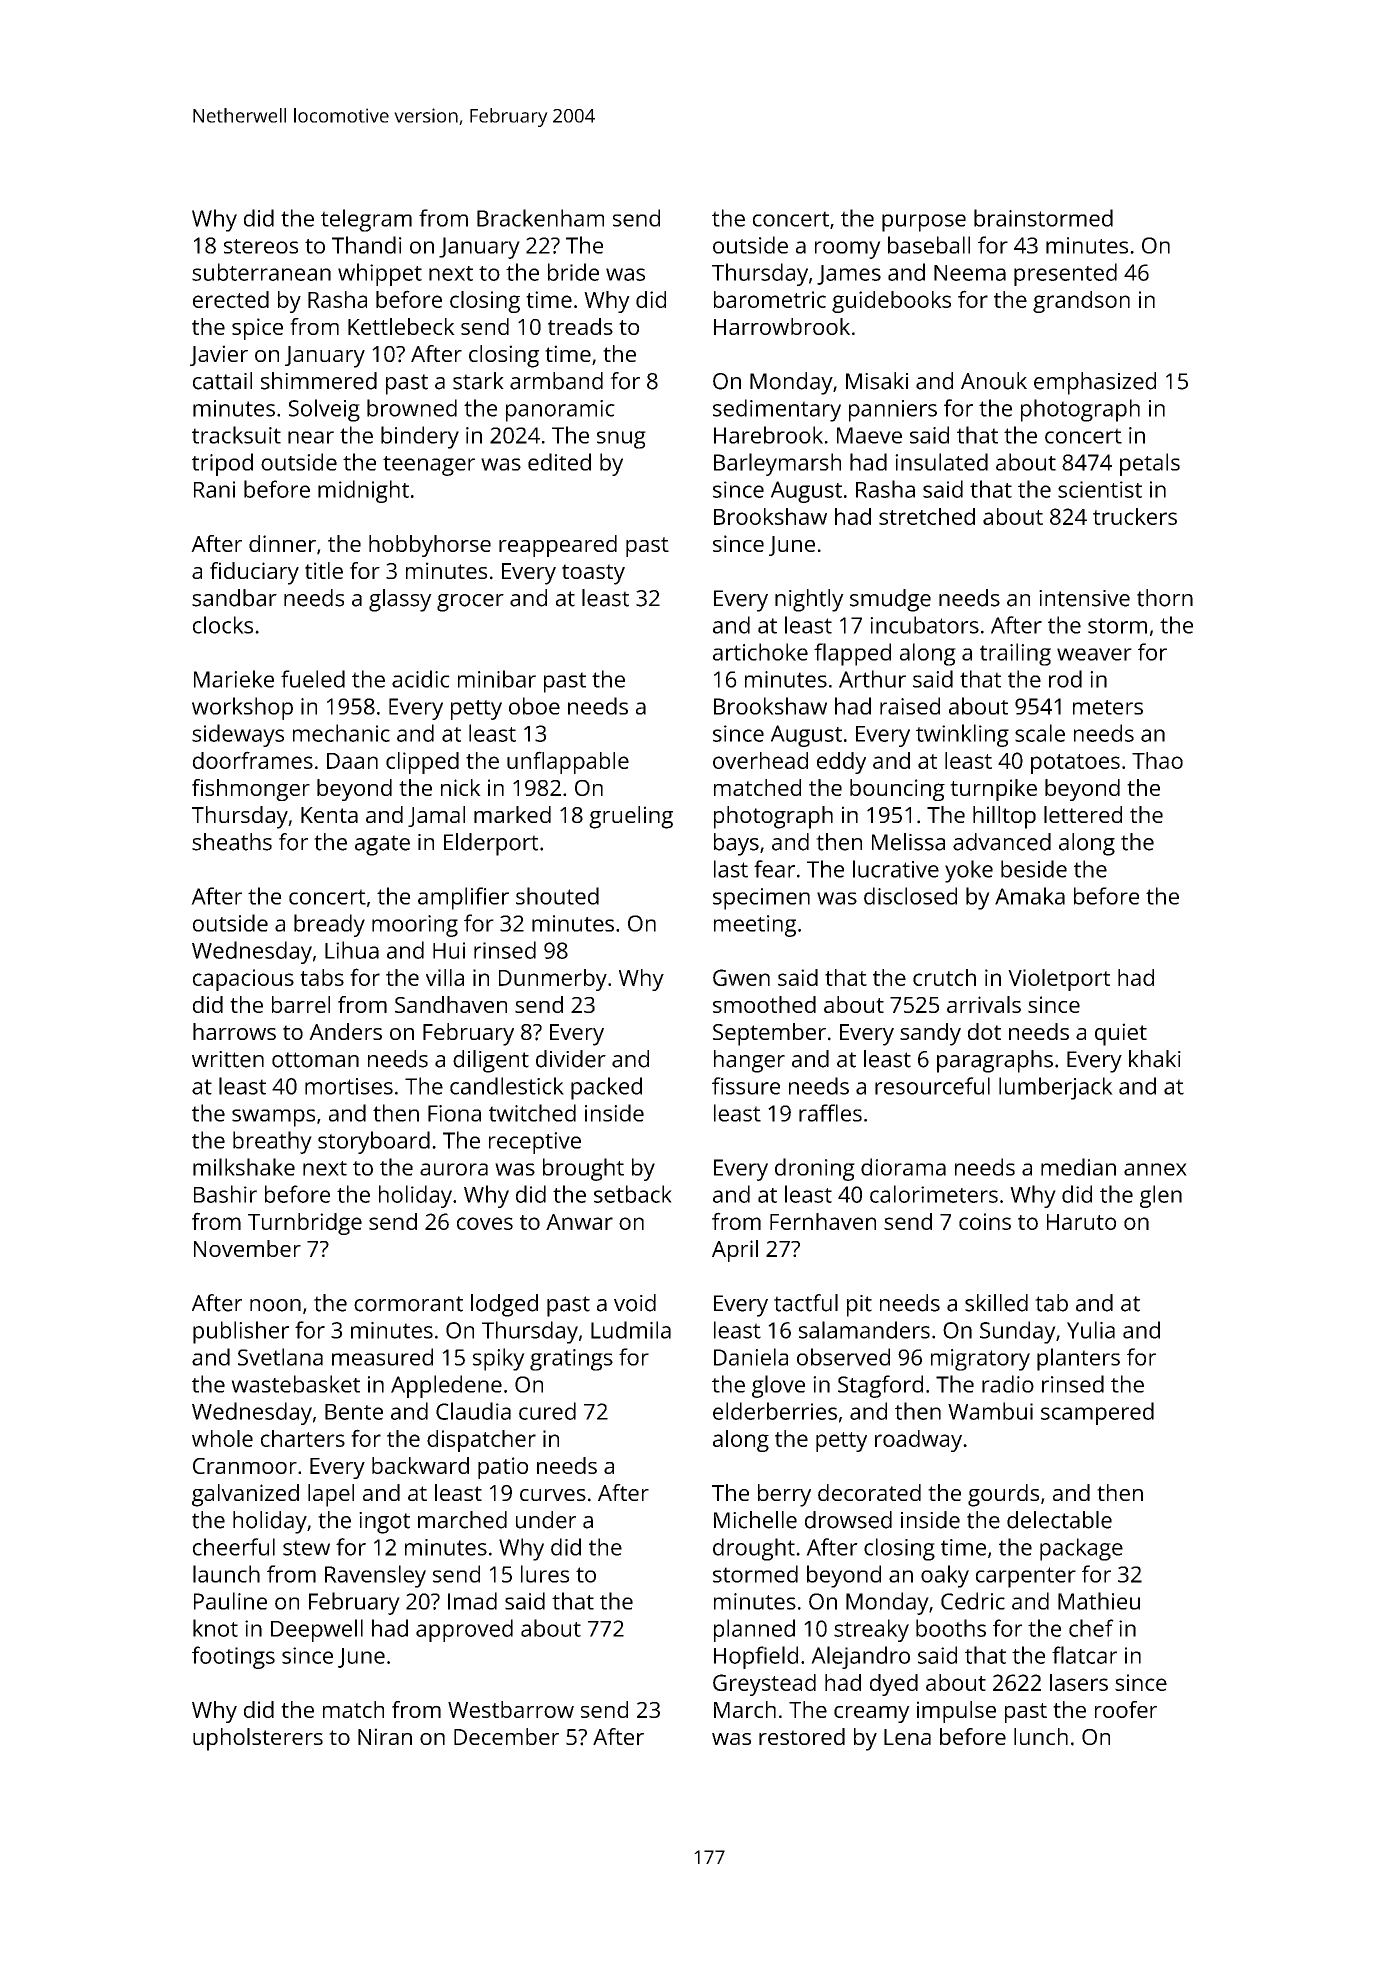 The height and width of the screenshot is (1969, 1386). Describe the element at coordinates (1100, 489) in the screenshot. I see `scientist` at that location.
